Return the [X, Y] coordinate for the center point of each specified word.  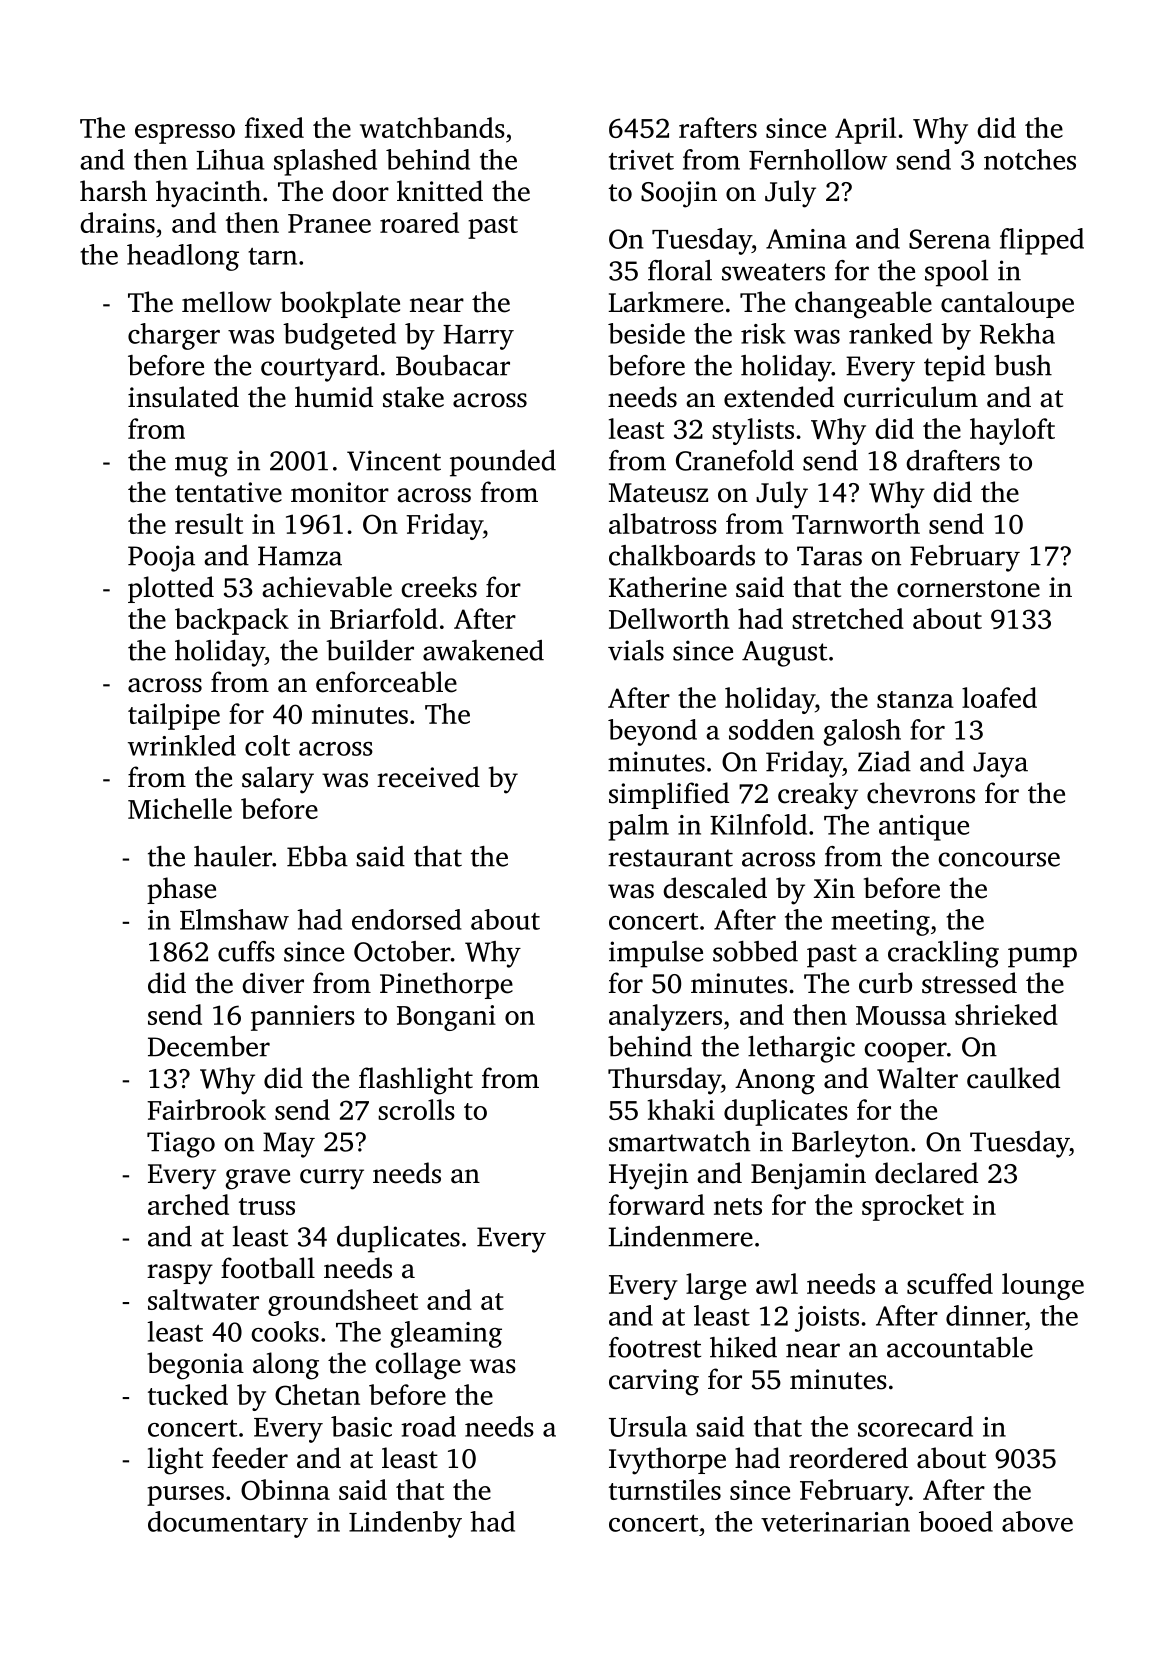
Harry [478, 337]
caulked [1013, 1078]
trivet [641, 160]
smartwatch [679, 1141]
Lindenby [405, 1524]
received [428, 777]
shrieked [1006, 1014]
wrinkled [182, 745]
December [209, 1046]
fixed [274, 127]
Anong [775, 1082]
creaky [818, 796]
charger [174, 336]
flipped [1042, 241]
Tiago [181, 1144]
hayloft [1012, 431]
